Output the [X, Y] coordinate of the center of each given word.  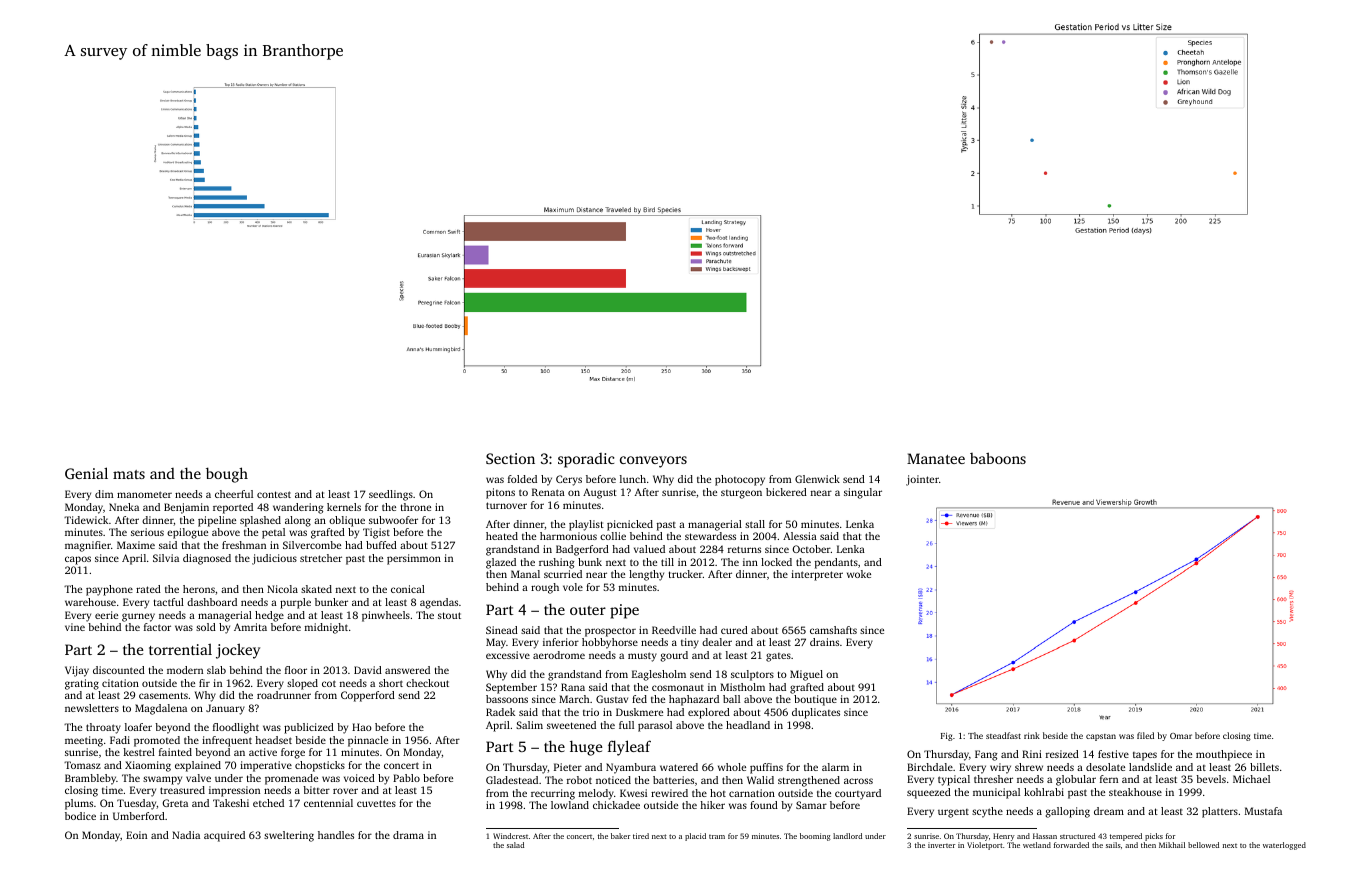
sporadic [586, 460]
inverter [941, 845]
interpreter [817, 575]
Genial [86, 473]
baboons [998, 458]
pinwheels [386, 616]
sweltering [289, 836]
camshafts [833, 630]
